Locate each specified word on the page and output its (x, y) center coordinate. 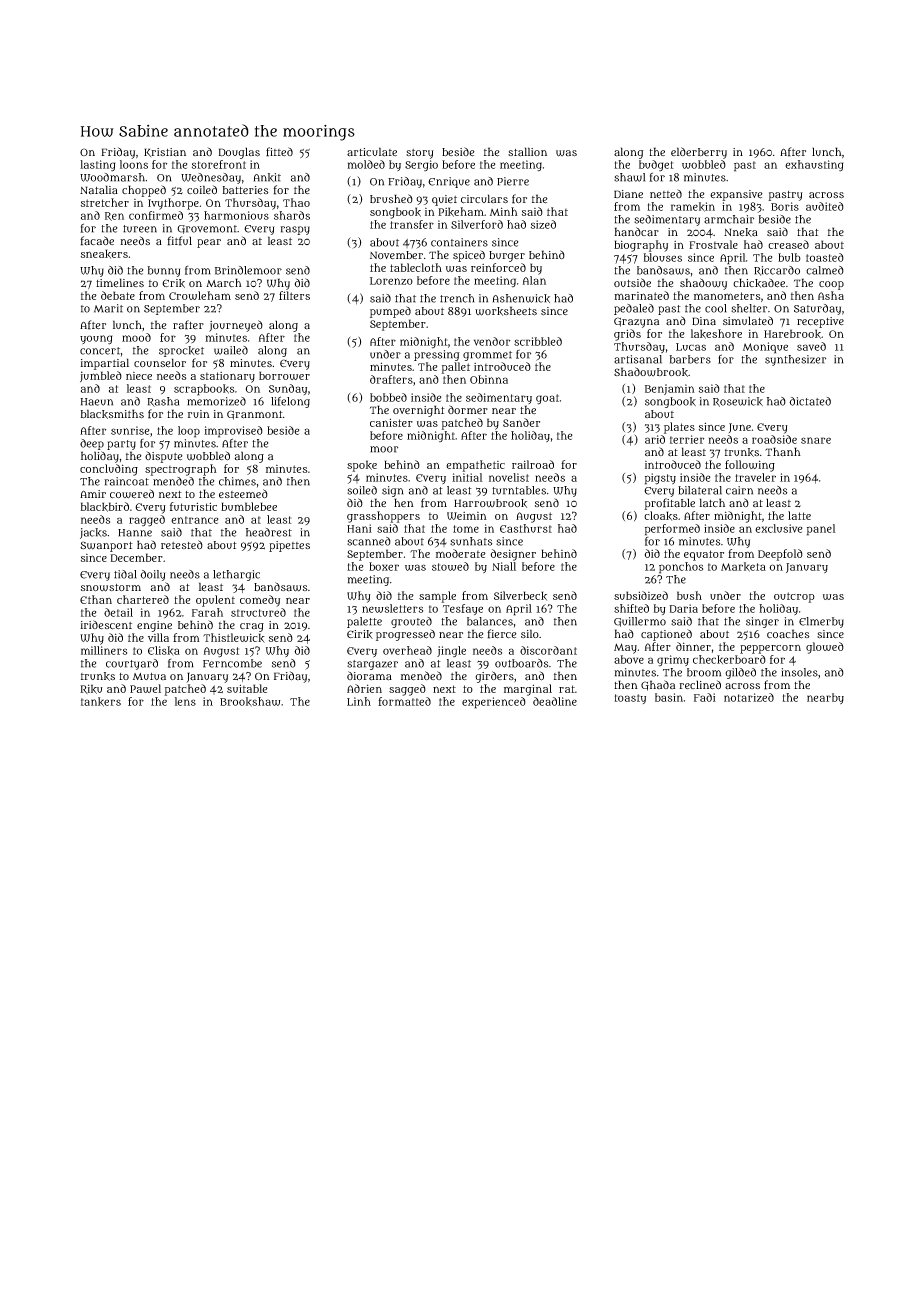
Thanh (783, 452)
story (420, 154)
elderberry (699, 153)
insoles (800, 672)
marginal (528, 690)
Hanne (135, 533)
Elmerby (821, 622)
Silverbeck (520, 596)
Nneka (741, 232)
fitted (279, 152)
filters (294, 295)
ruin (199, 414)
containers (459, 242)
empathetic (475, 466)
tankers (101, 702)
